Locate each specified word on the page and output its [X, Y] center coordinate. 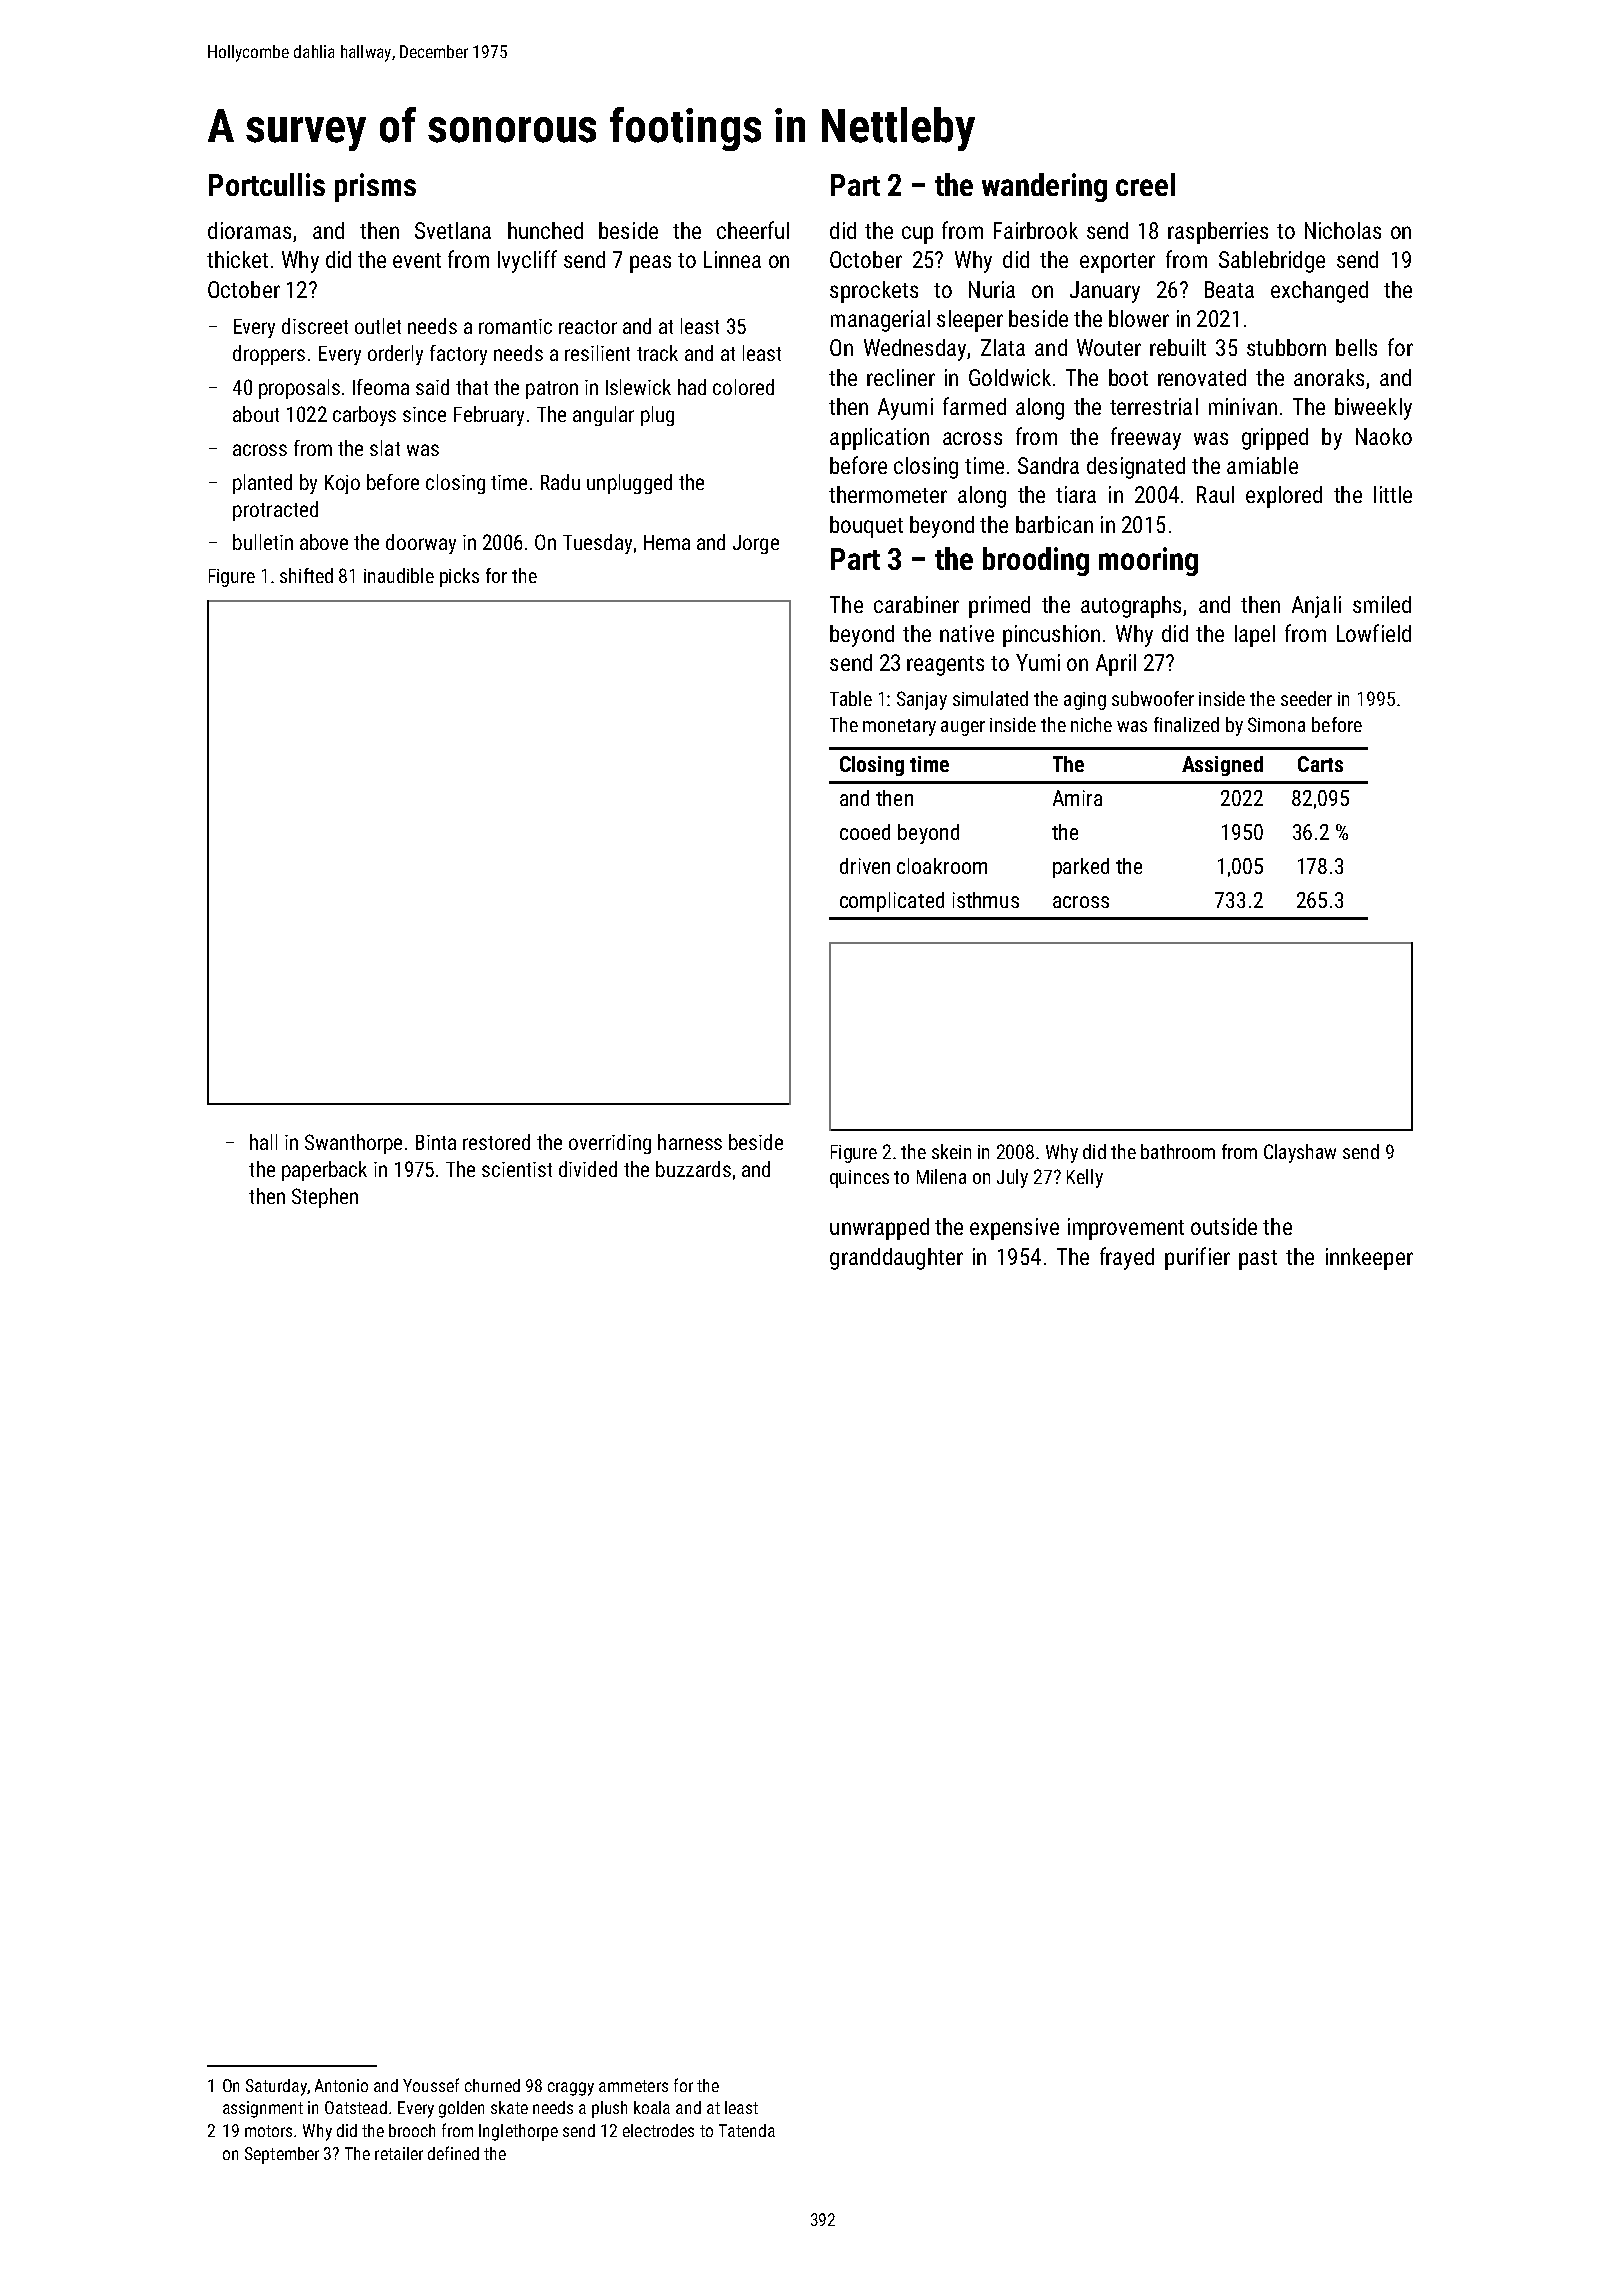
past [1258, 1260]
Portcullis [267, 184]
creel [1145, 184]
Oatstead [356, 2107]
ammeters [633, 2086]
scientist [517, 1169]
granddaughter [896, 1259]
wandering [1044, 187]
